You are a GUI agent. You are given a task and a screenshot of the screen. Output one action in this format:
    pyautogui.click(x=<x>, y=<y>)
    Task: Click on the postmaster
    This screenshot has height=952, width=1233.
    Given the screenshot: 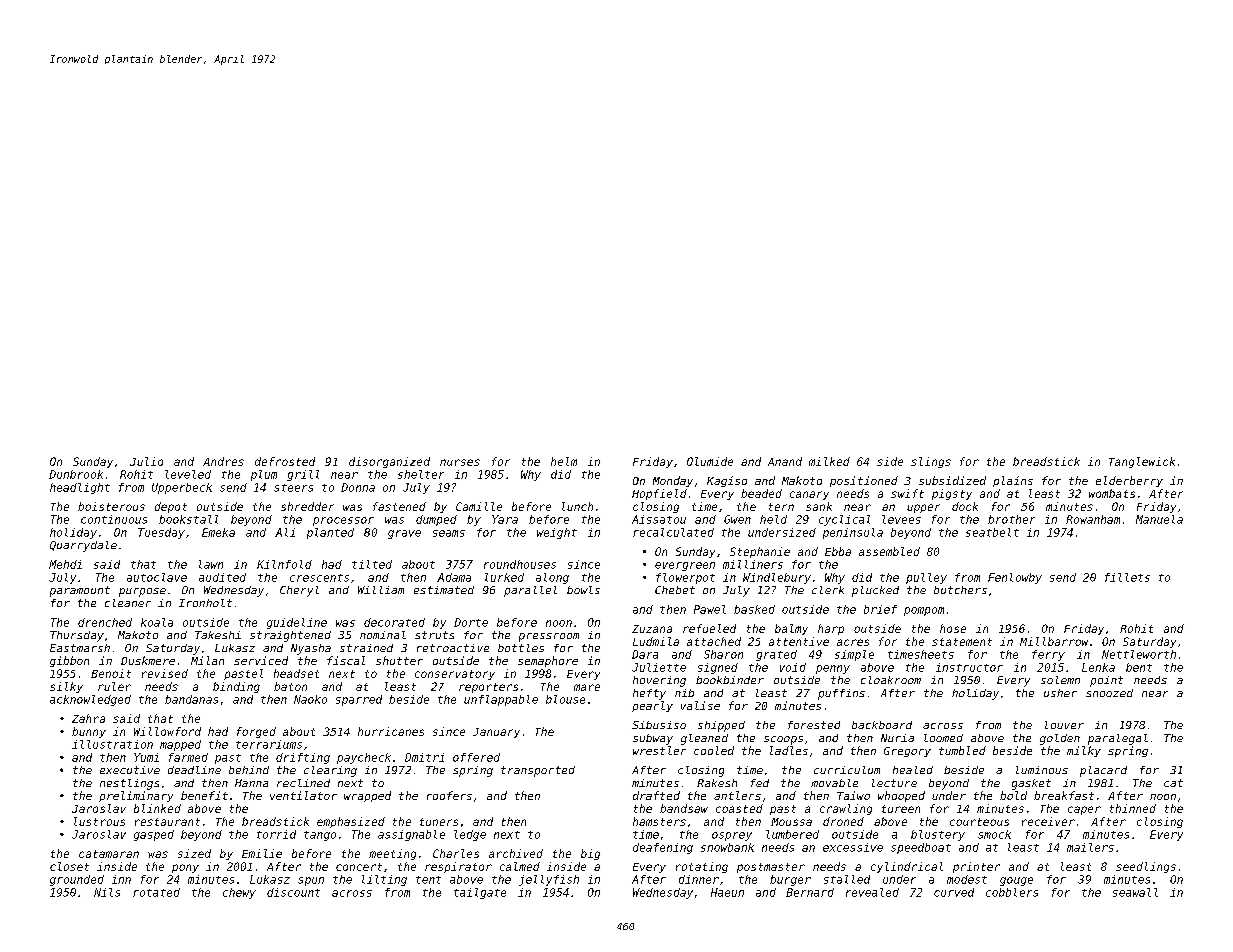 What is the action you would take?
    pyautogui.click(x=771, y=868)
